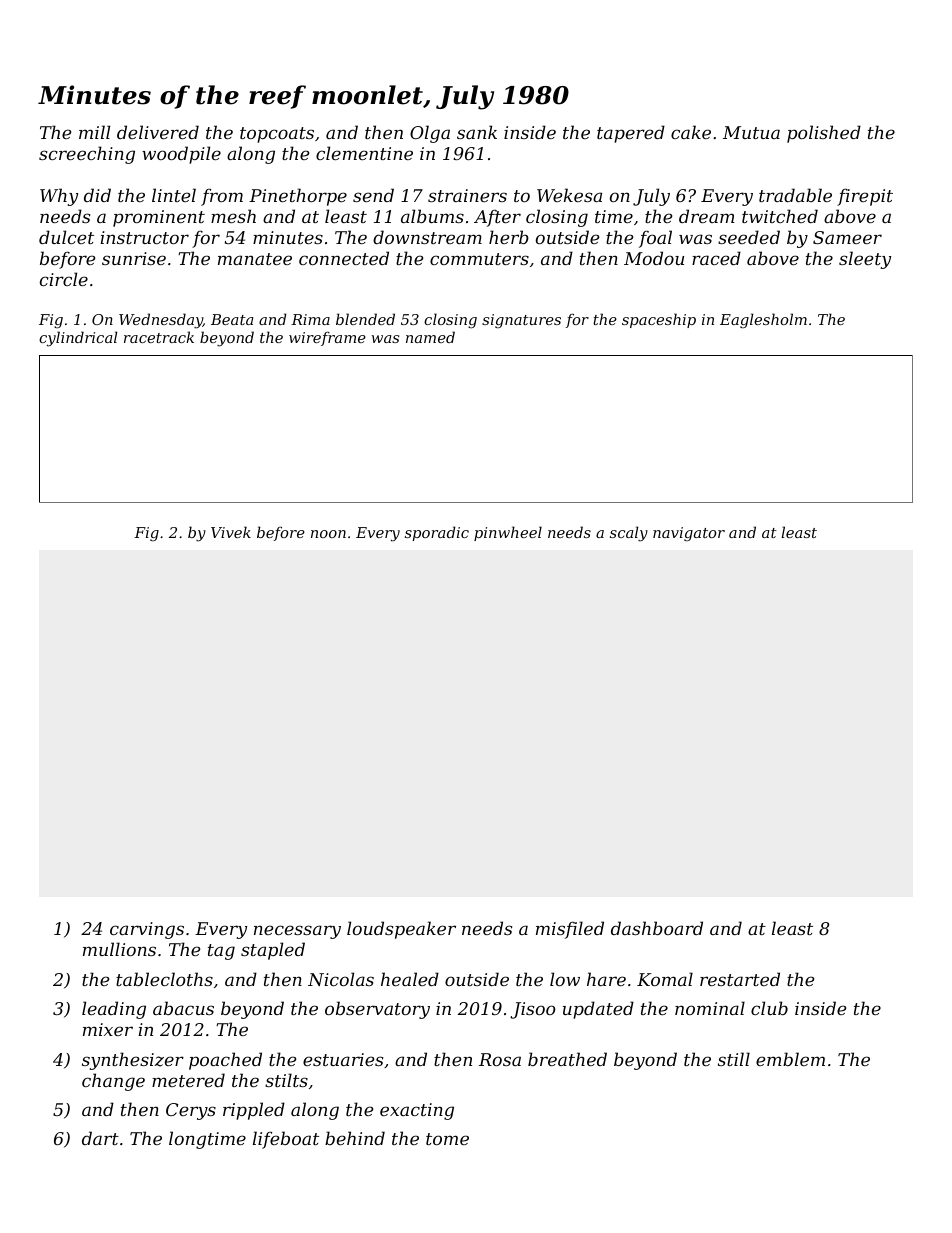 This screenshot has width=952, height=1233. I want to click on pinwheel, so click(508, 533).
